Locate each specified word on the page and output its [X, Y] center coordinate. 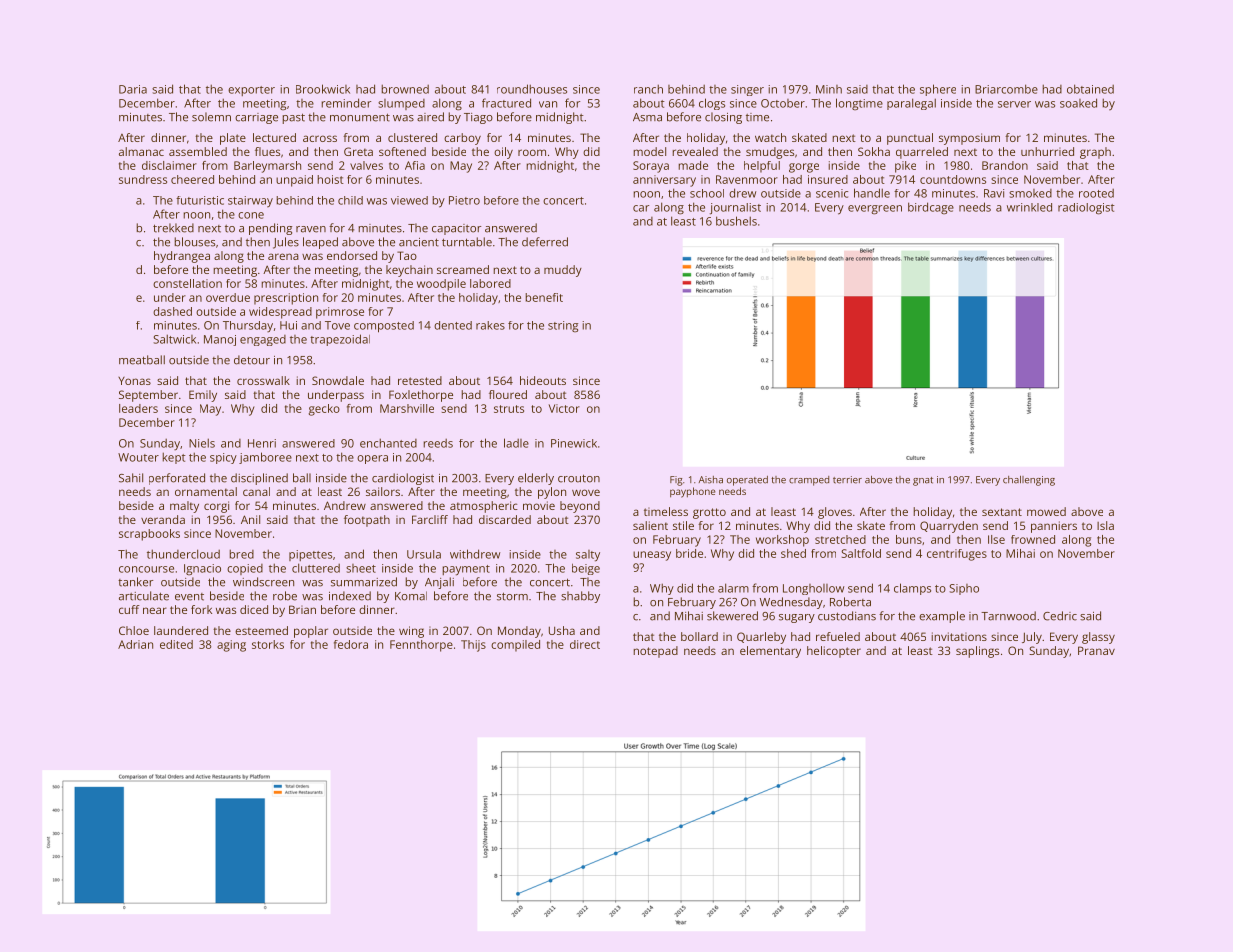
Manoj [220, 340]
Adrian [135, 644]
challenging [1029, 481]
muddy [563, 271]
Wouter [138, 457]
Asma [647, 117]
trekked [173, 228]
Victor [564, 408]
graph [1095, 153]
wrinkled [1029, 207]
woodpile [441, 285]
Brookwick [323, 89]
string [563, 326]
